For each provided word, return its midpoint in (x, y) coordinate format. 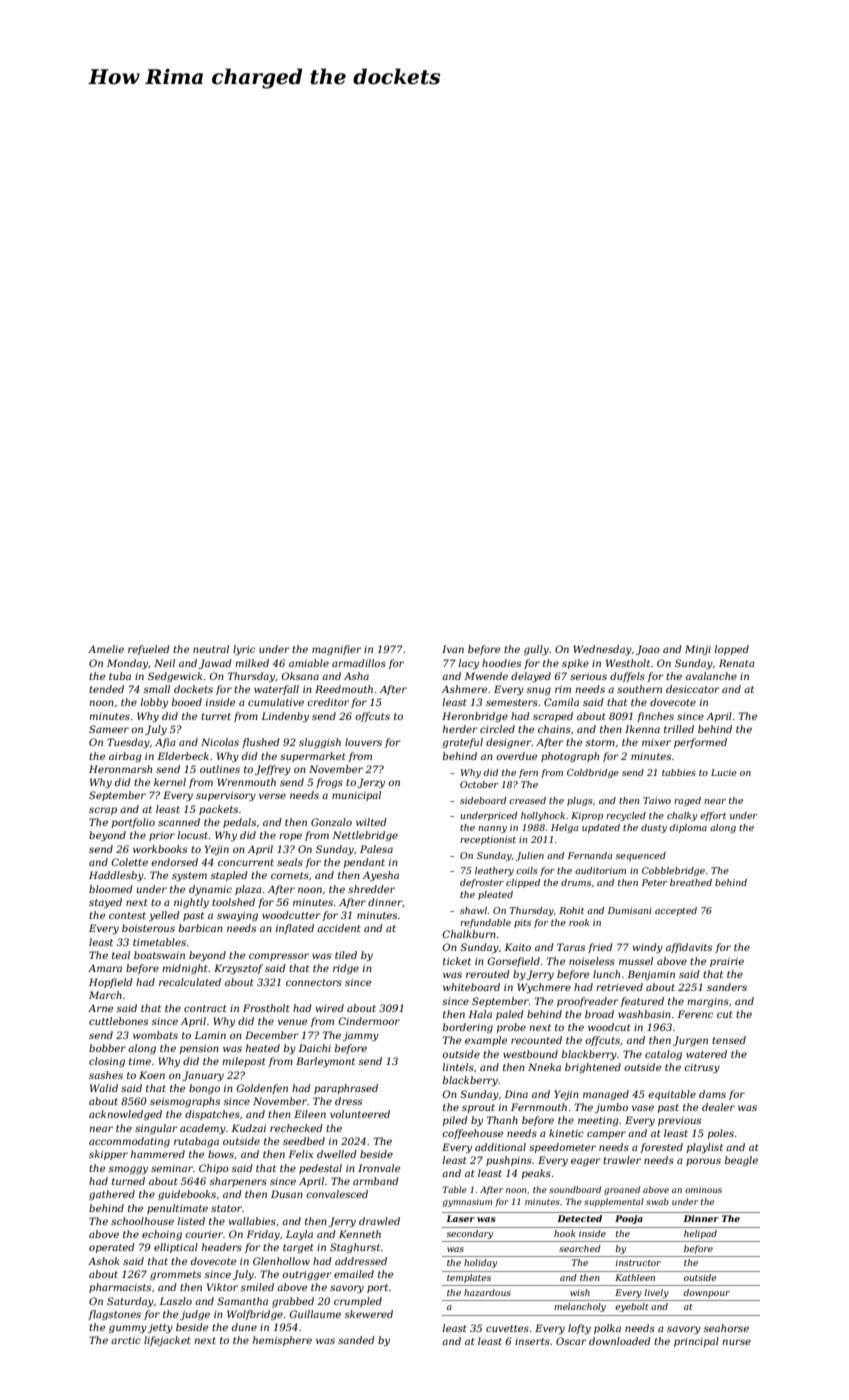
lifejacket (167, 1341)
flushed (260, 743)
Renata (737, 663)
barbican (201, 928)
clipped (523, 883)
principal (696, 1342)
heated (263, 1048)
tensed (729, 1040)
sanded (356, 1340)
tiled (346, 955)
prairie (727, 962)
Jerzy (371, 783)
